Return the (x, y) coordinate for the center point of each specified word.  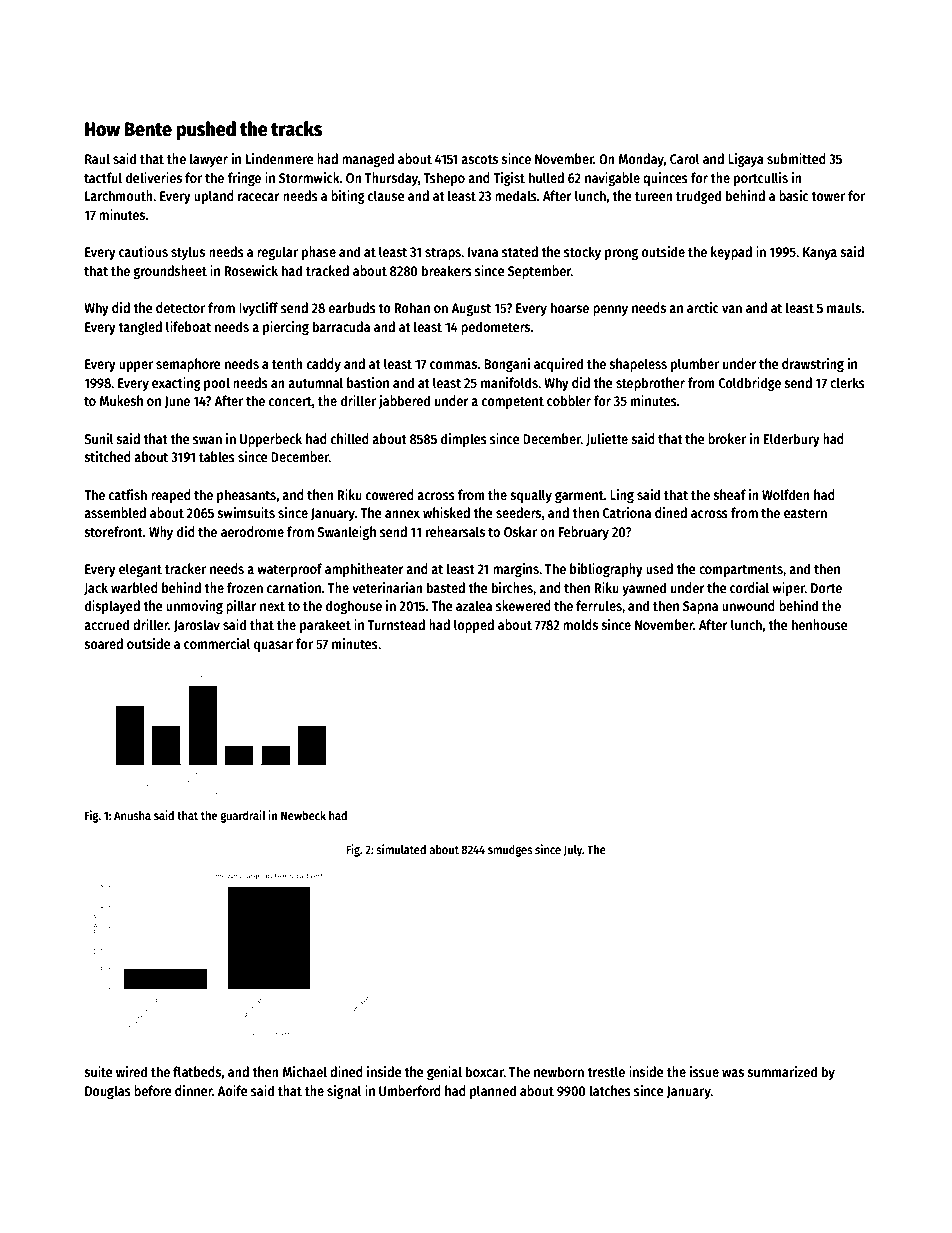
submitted (796, 158)
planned (493, 1092)
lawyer (209, 160)
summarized (782, 1071)
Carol (685, 158)
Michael (305, 1071)
